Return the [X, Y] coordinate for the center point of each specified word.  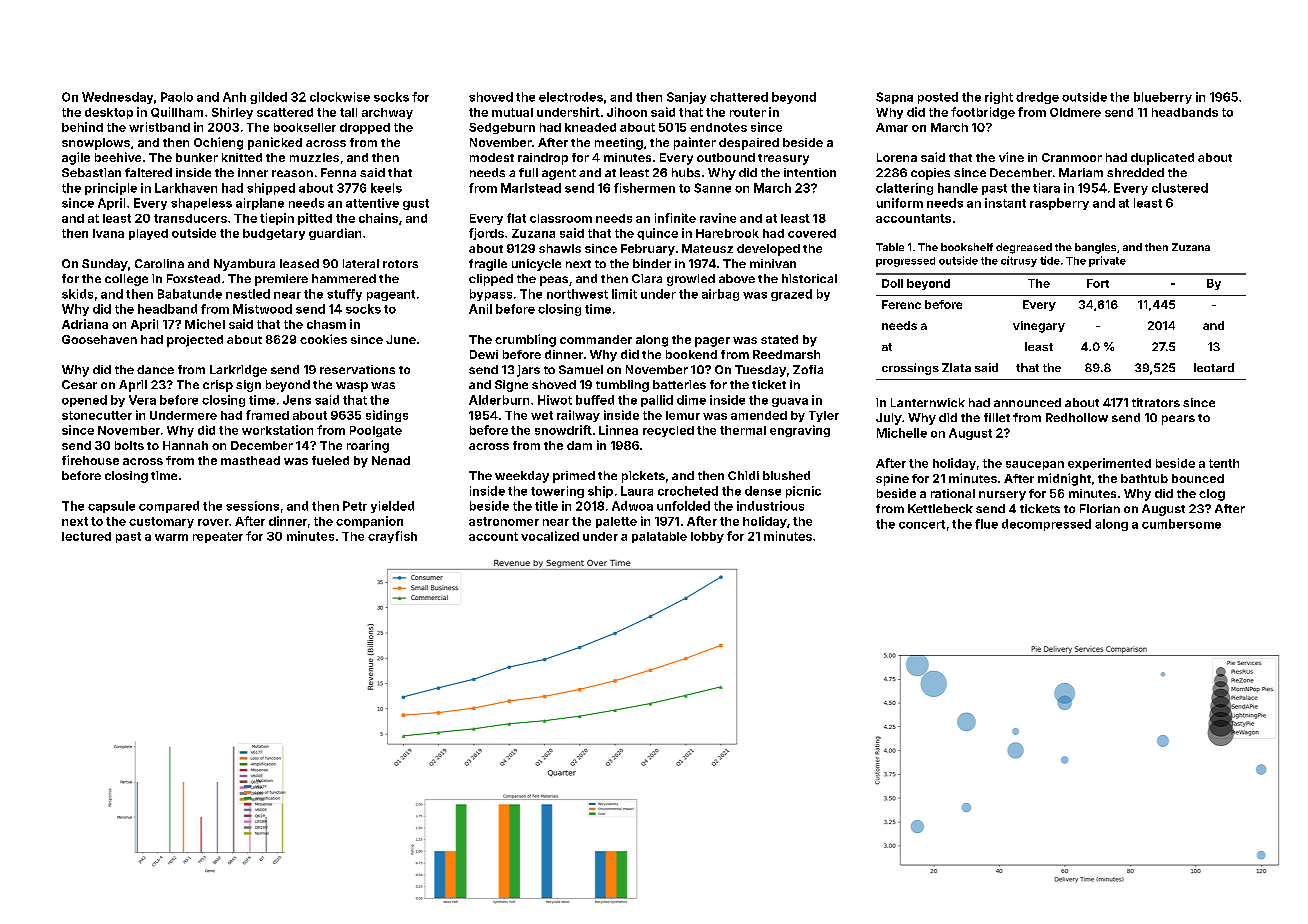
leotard [1214, 367]
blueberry [1163, 98]
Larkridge [238, 371]
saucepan [1035, 465]
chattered [739, 97]
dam [579, 445]
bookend [691, 354]
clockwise [340, 97]
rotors [400, 264]
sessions [252, 506]
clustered [1180, 188]
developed [768, 250]
